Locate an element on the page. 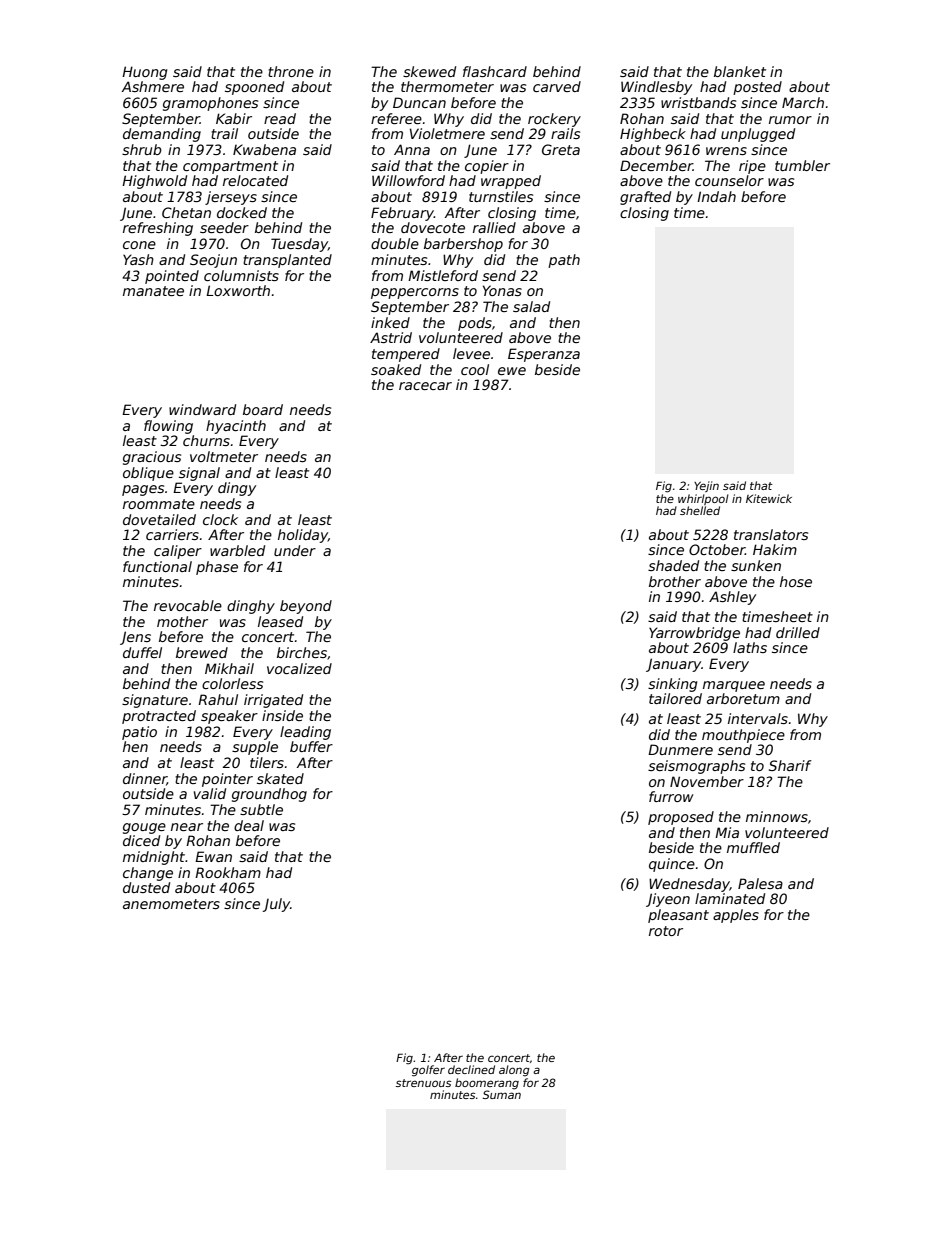  dovetailed is located at coordinates (159, 519).
